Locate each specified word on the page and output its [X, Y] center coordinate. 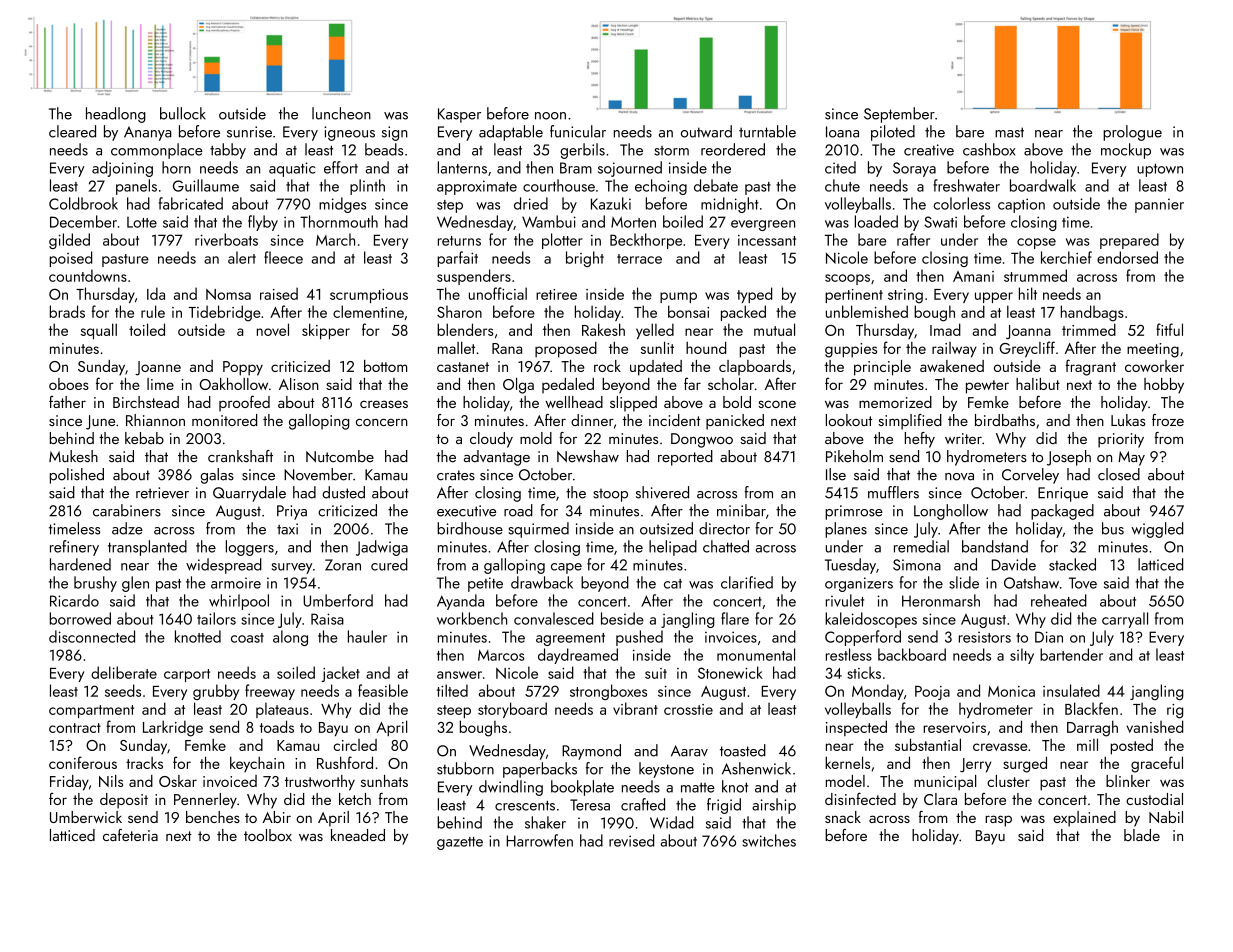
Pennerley [205, 801]
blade [1142, 835]
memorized [895, 402]
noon [550, 116]
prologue [1132, 133]
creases [384, 404]
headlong [116, 115]
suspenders [474, 277]
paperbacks [540, 770]
